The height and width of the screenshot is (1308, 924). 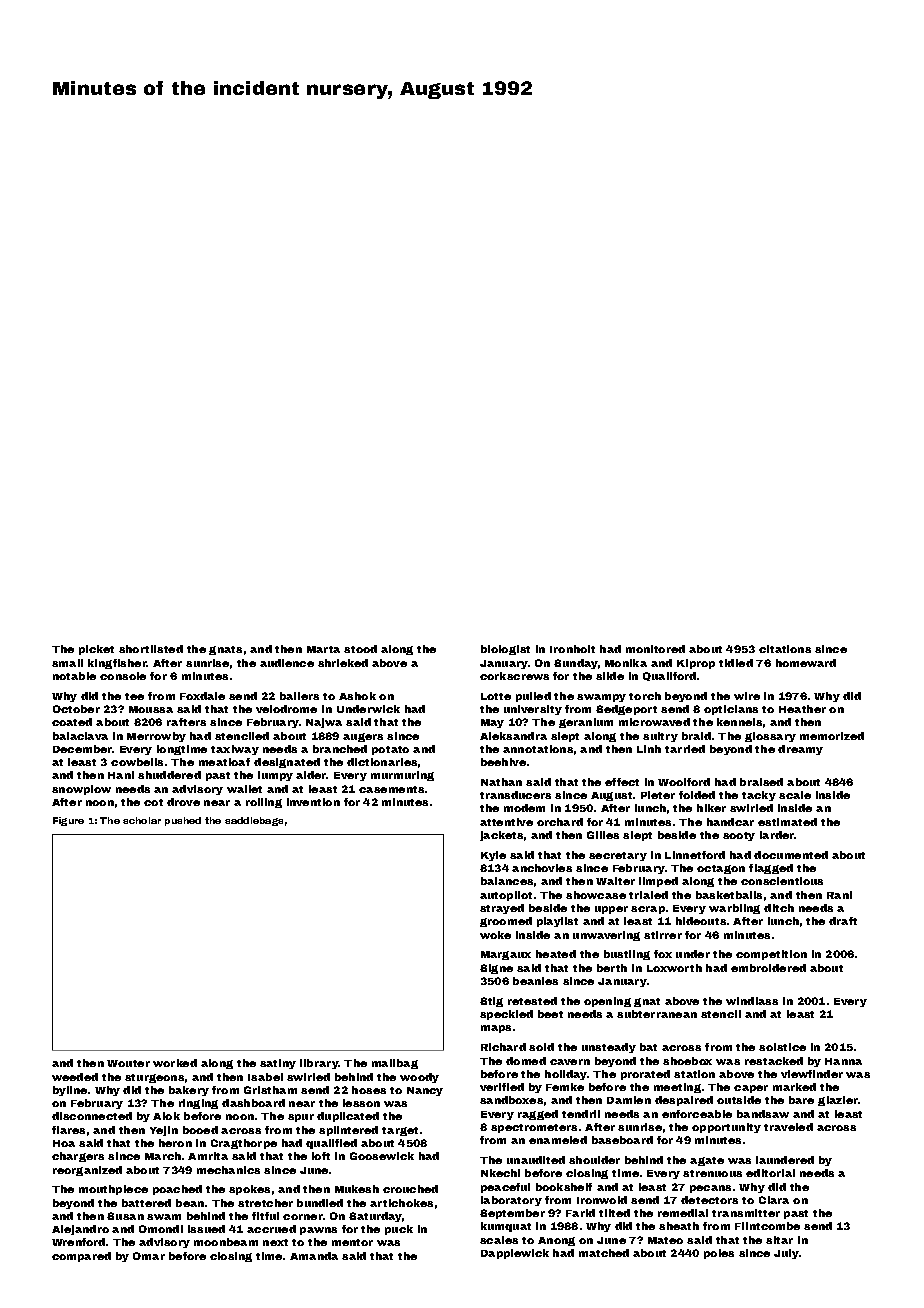 What do you see at coordinates (357, 1189) in the screenshot?
I see `Mukesh` at bounding box center [357, 1189].
